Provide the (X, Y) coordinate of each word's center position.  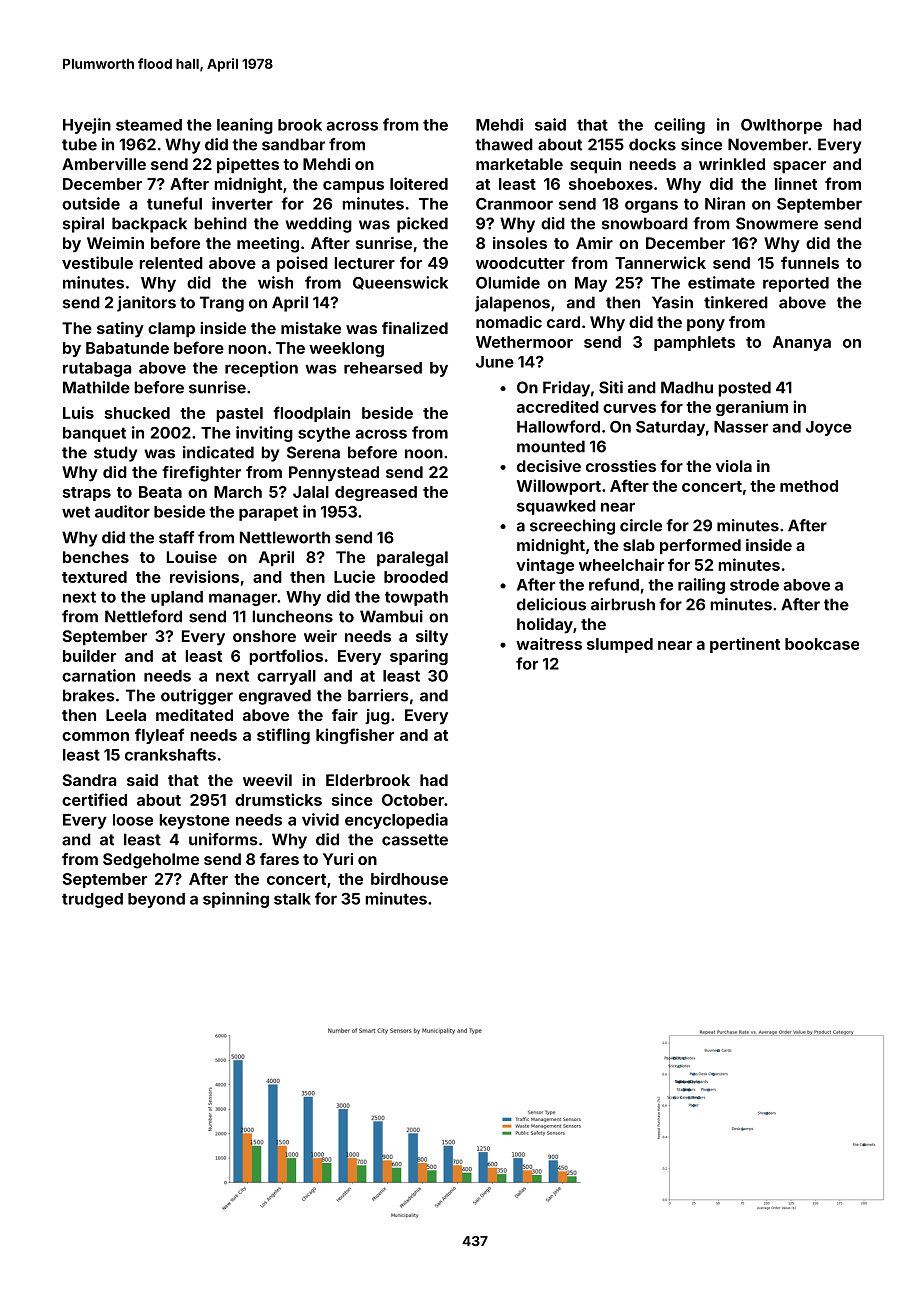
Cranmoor (514, 204)
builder (89, 655)
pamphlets (694, 343)
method (809, 486)
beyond (156, 900)
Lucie (354, 576)
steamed (149, 125)
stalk (292, 899)
